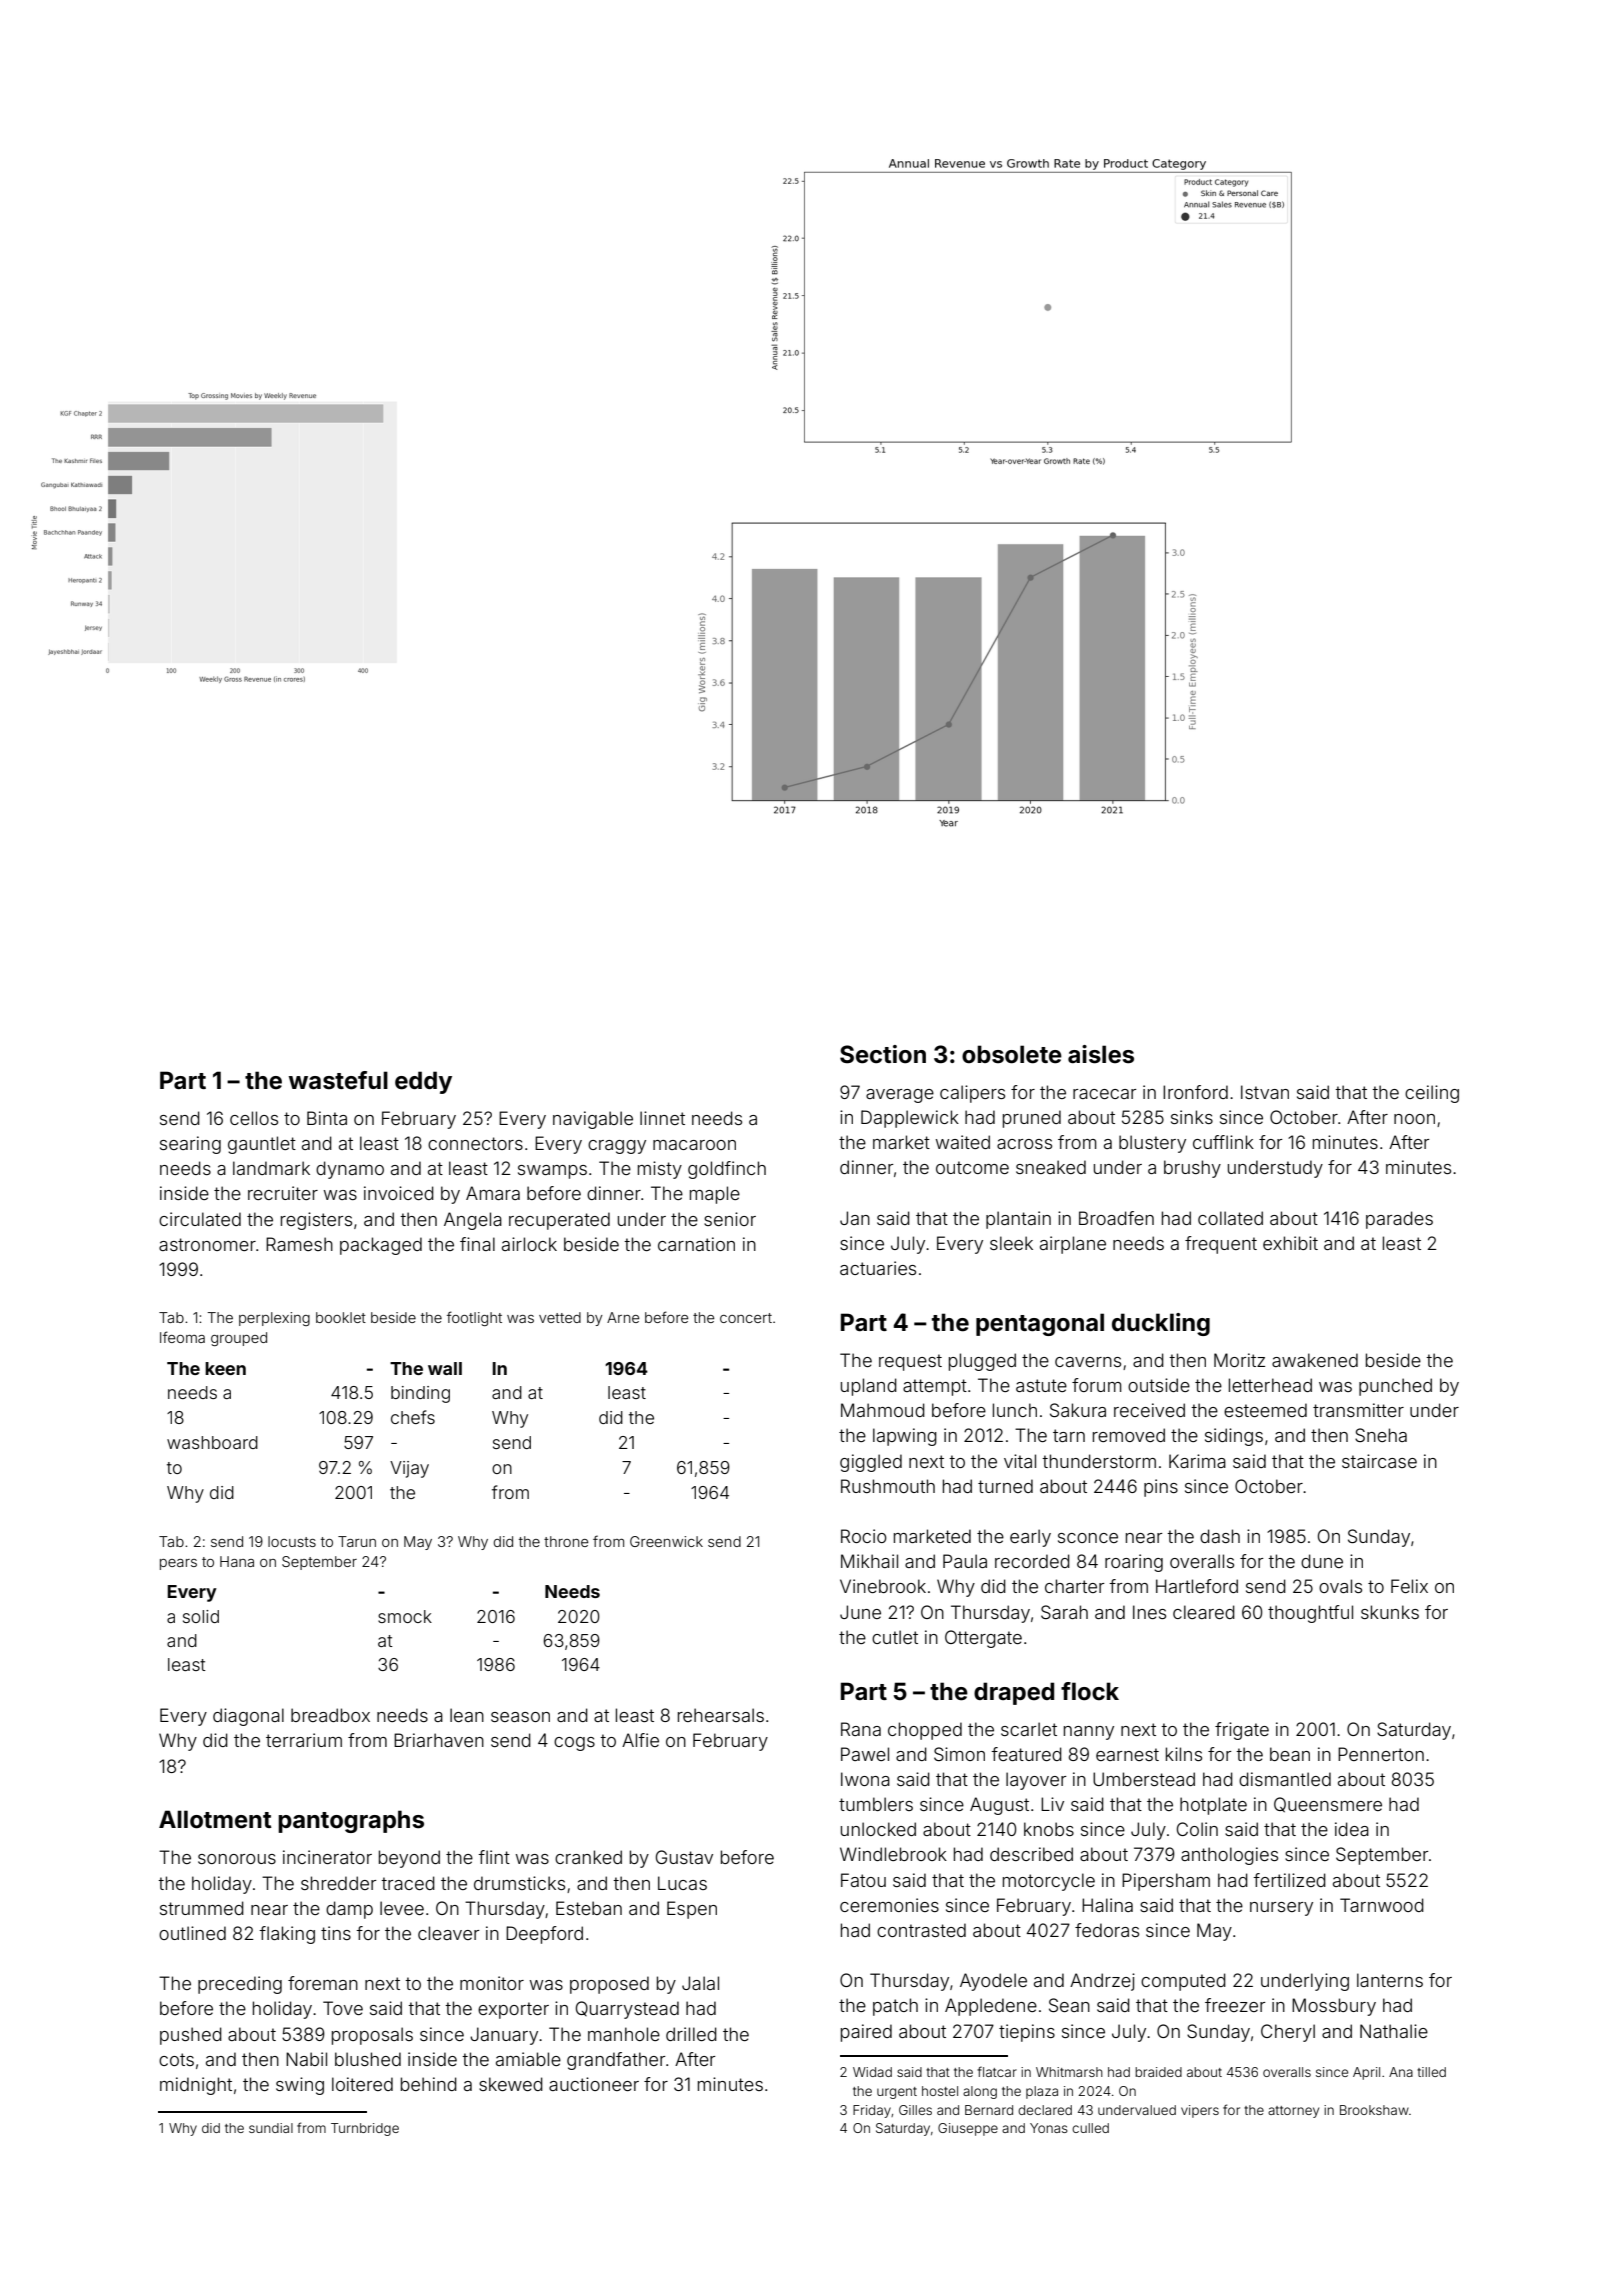 Image resolution: width=1620 pixels, height=2292 pixels. Describe the element at coordinates (248, 1717) in the document. I see `diagonal` at that location.
